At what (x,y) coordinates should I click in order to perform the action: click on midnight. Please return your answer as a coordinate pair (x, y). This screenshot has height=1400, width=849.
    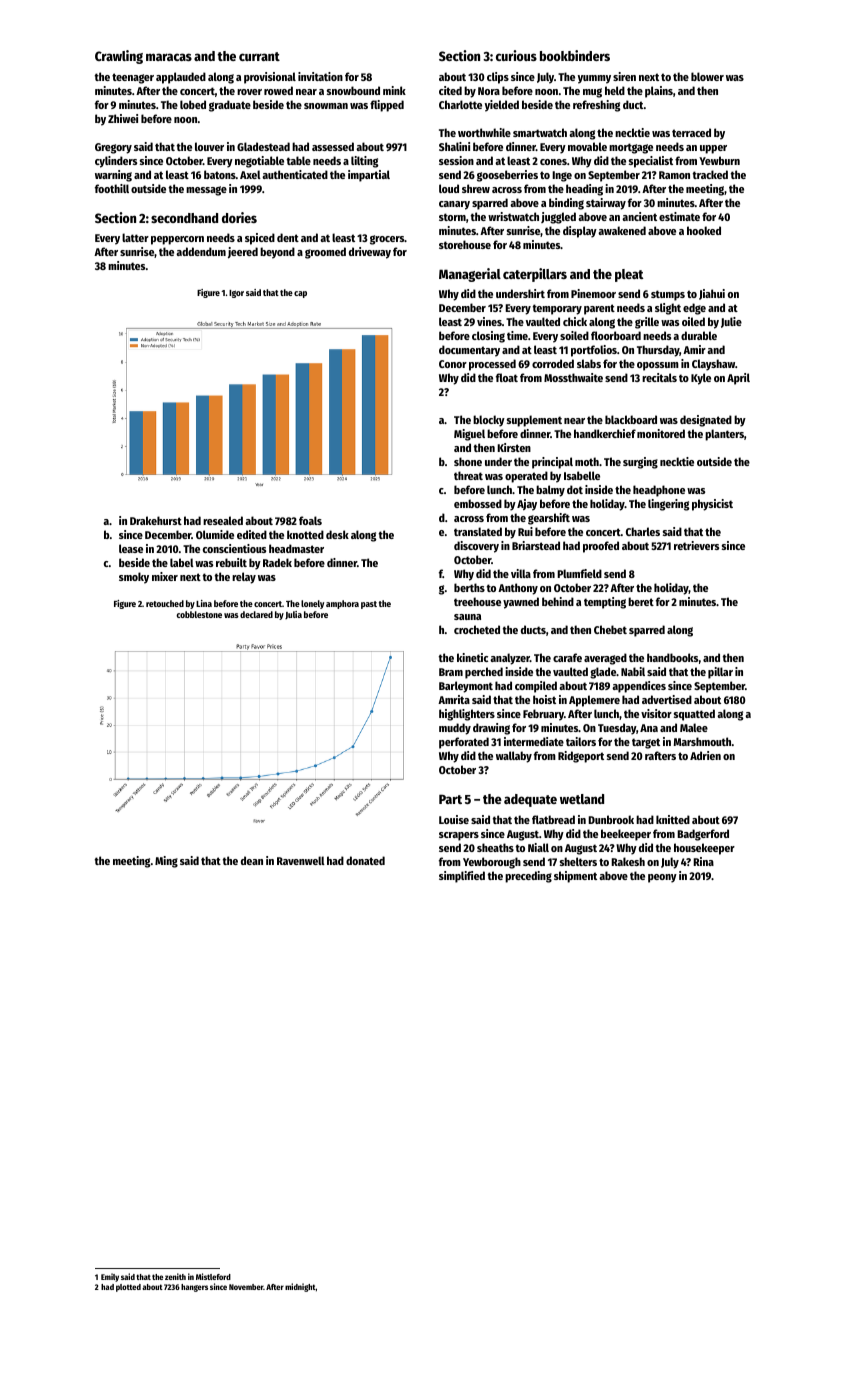
    Looking at the image, I should click on (300, 1287).
